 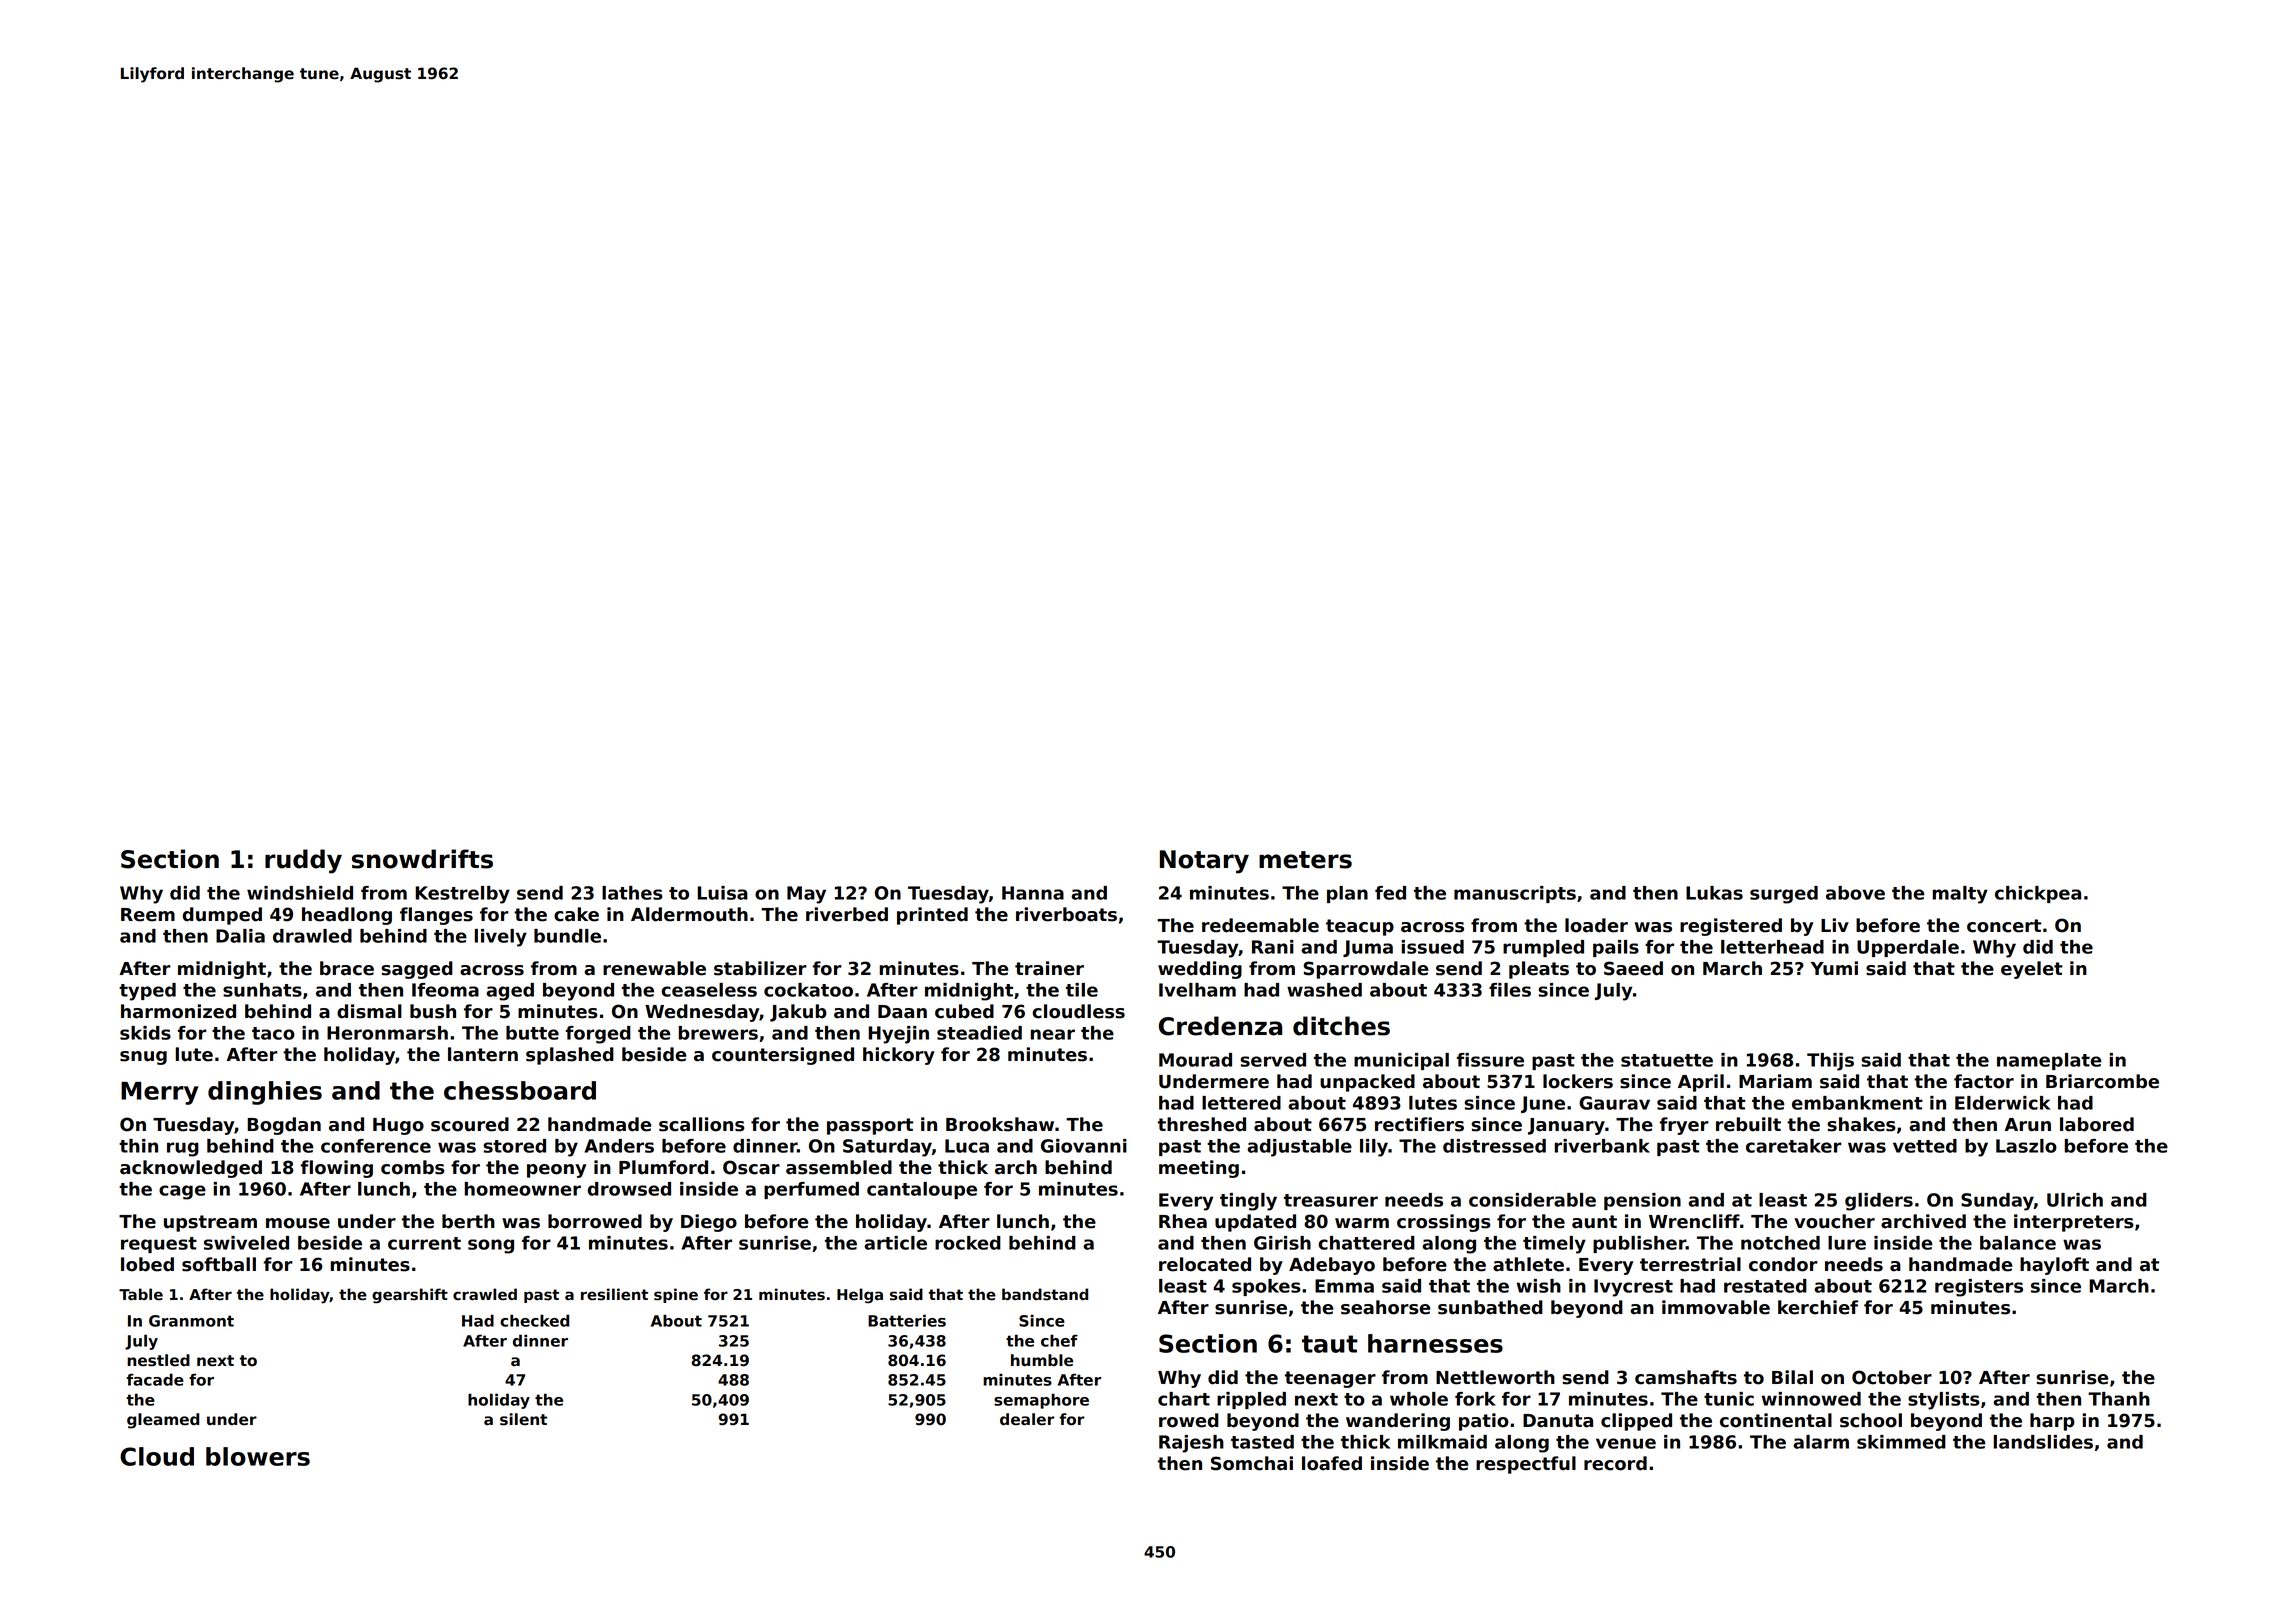 What do you see at coordinates (654, 968) in the screenshot?
I see `renewable` at bounding box center [654, 968].
